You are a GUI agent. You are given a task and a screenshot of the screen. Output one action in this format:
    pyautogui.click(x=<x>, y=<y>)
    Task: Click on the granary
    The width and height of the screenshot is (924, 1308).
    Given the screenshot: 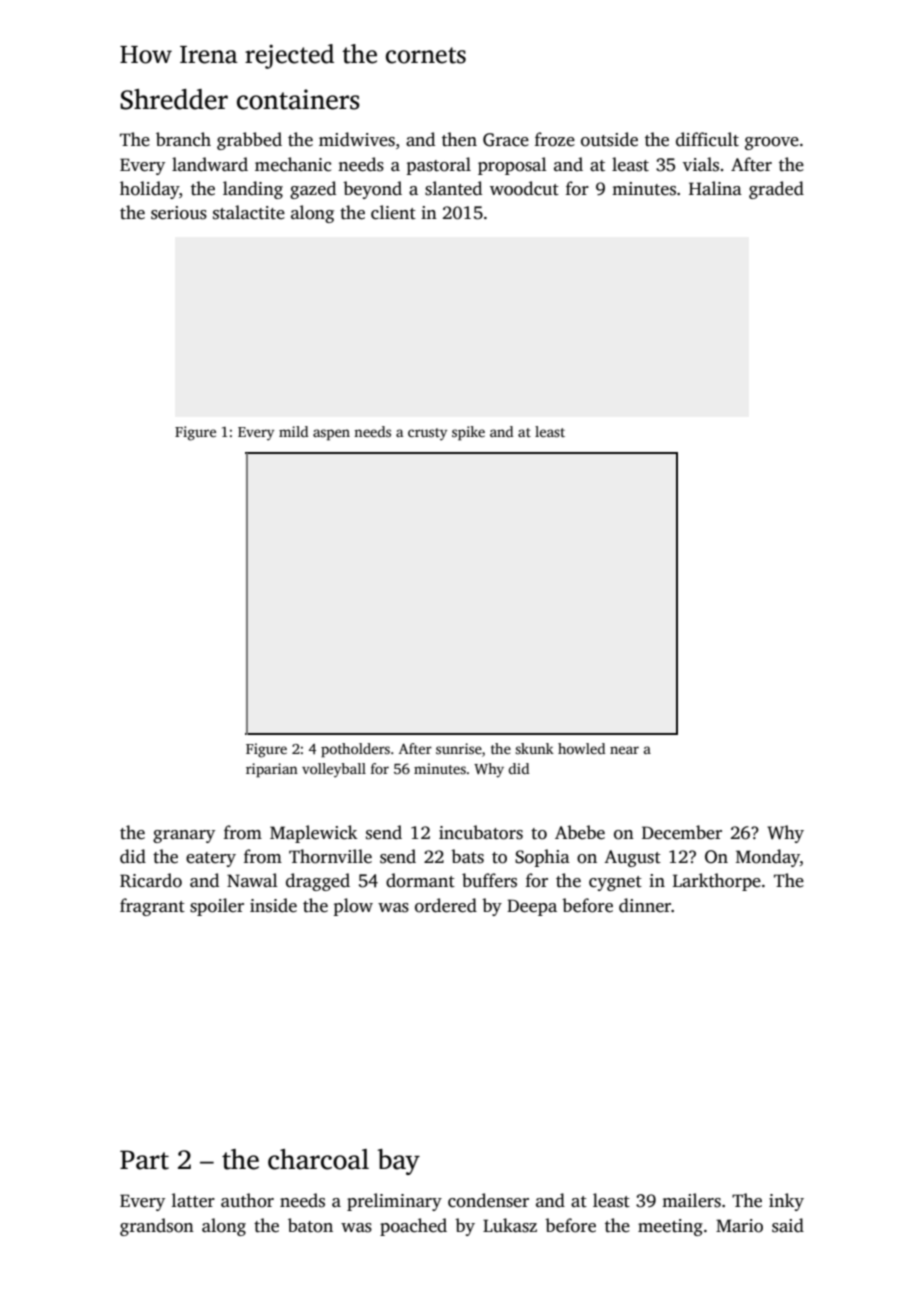 What is the action you would take?
    pyautogui.click(x=184, y=836)
